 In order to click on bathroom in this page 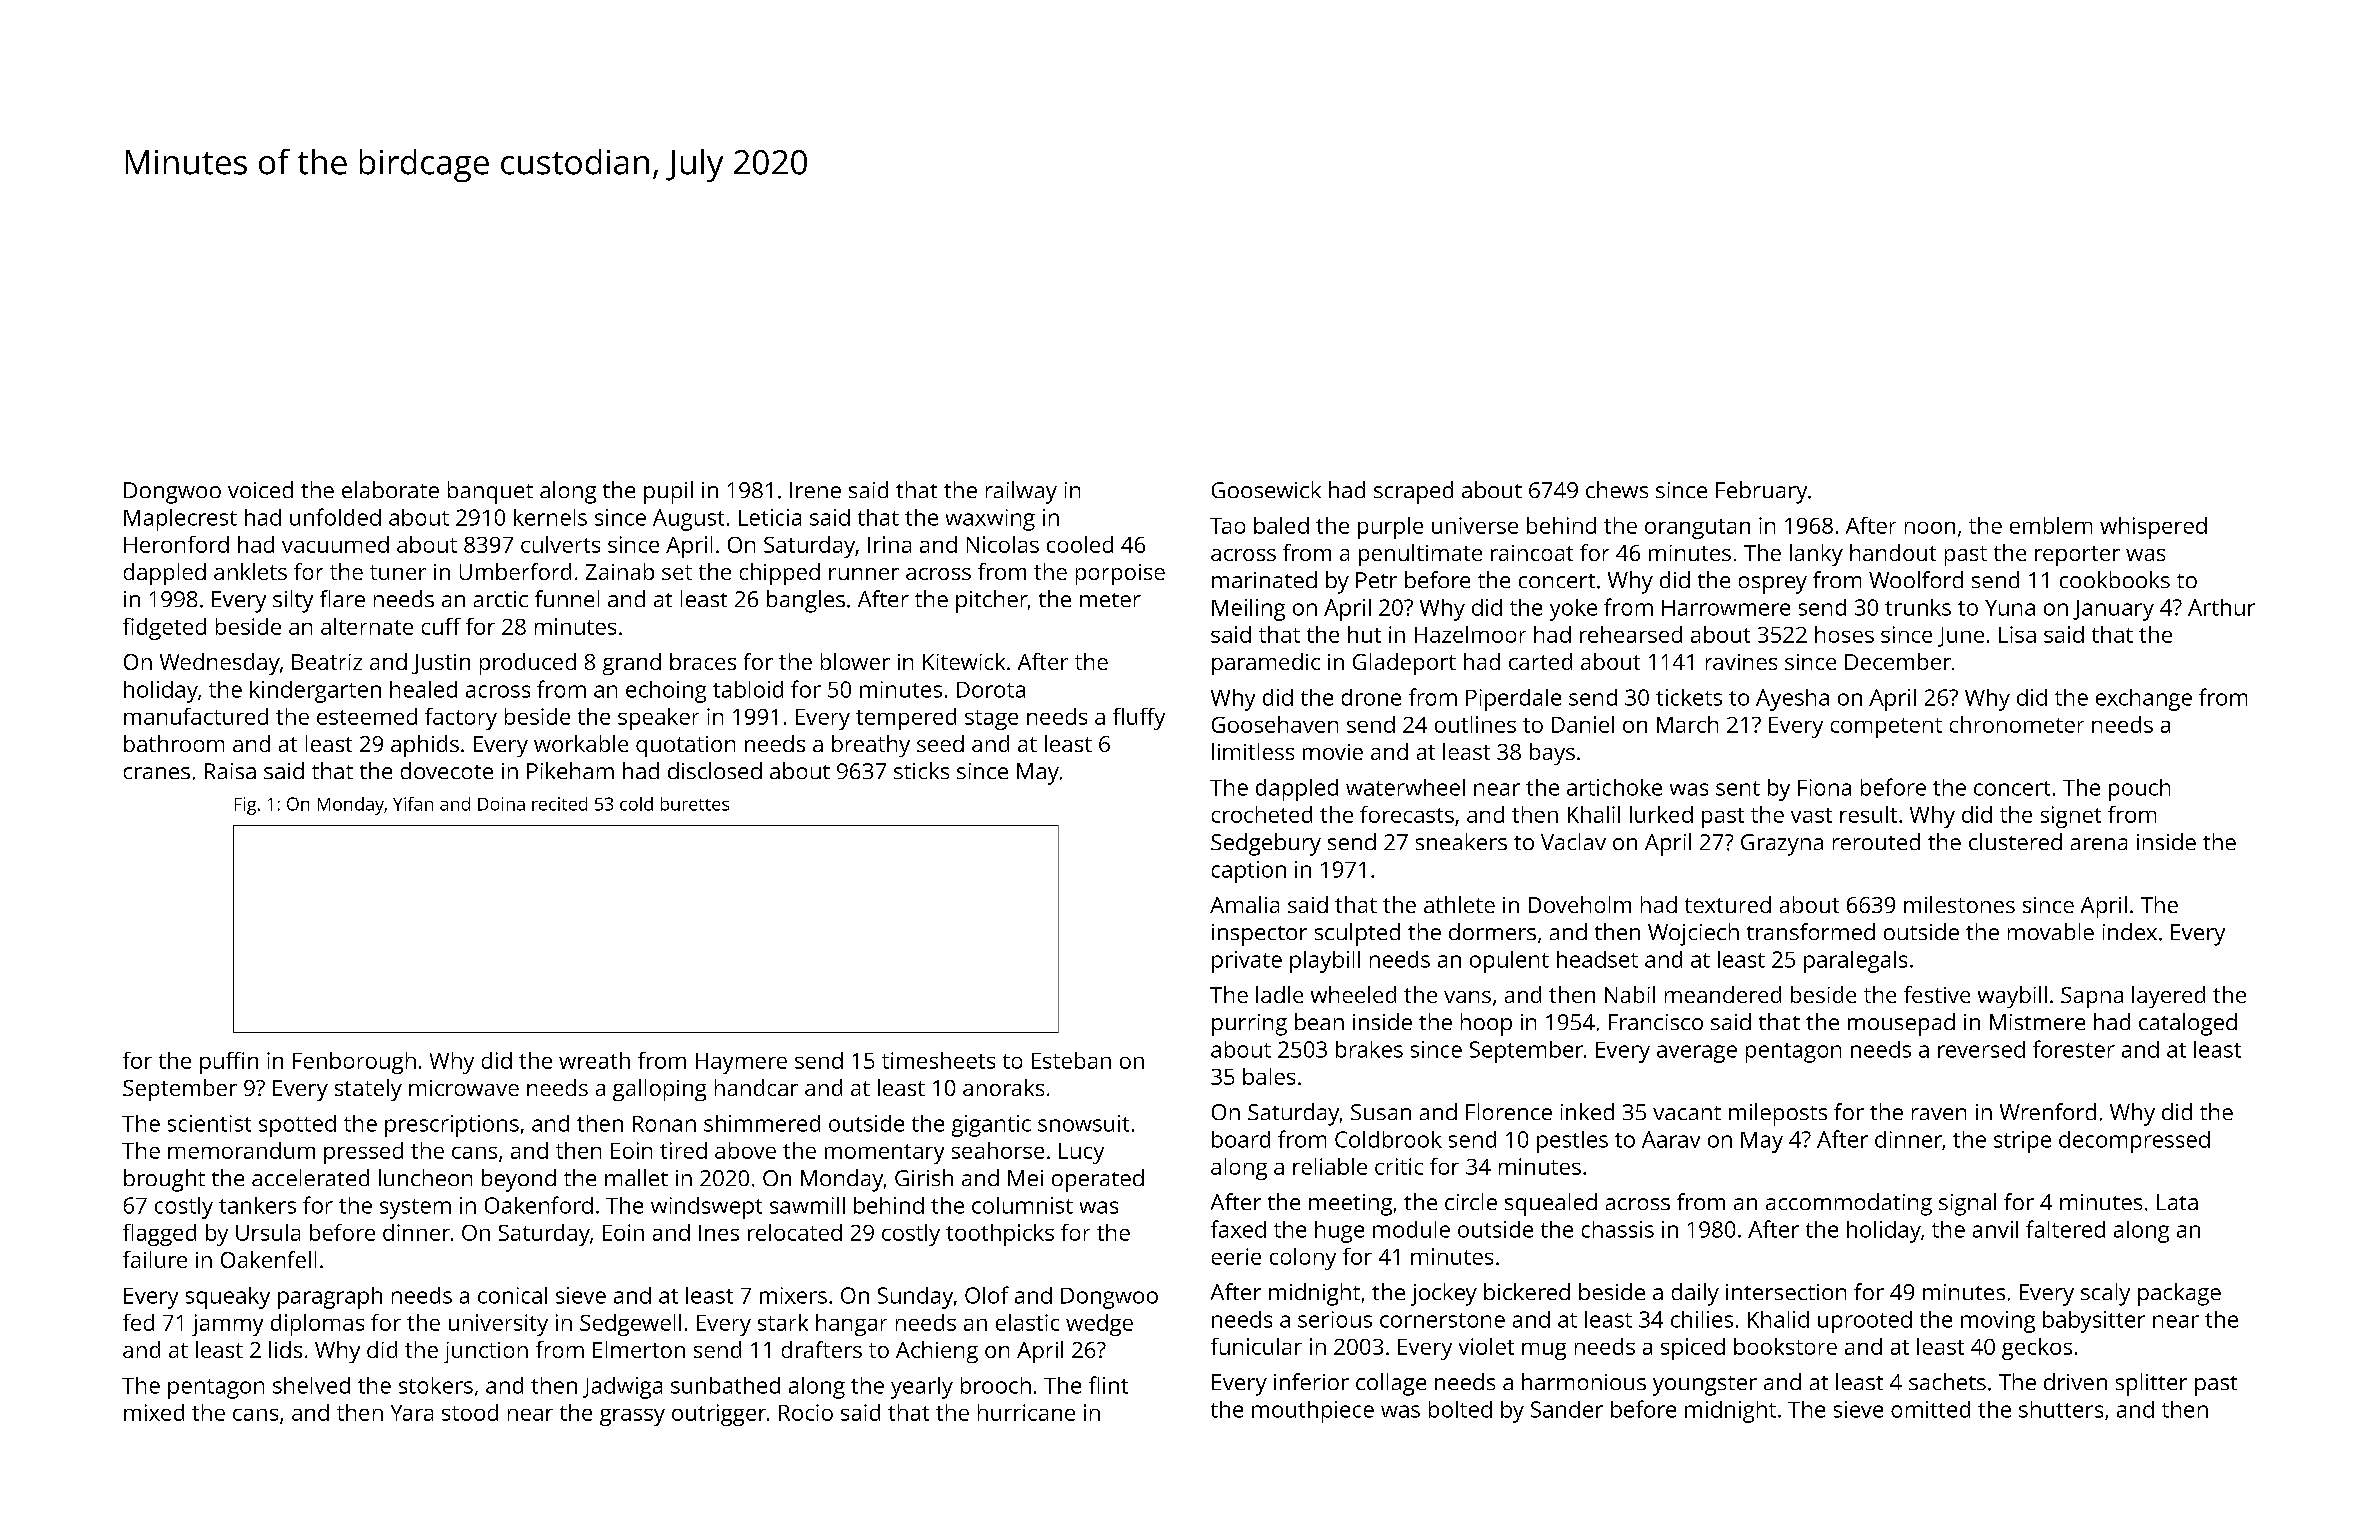, I will do `click(174, 743)`.
